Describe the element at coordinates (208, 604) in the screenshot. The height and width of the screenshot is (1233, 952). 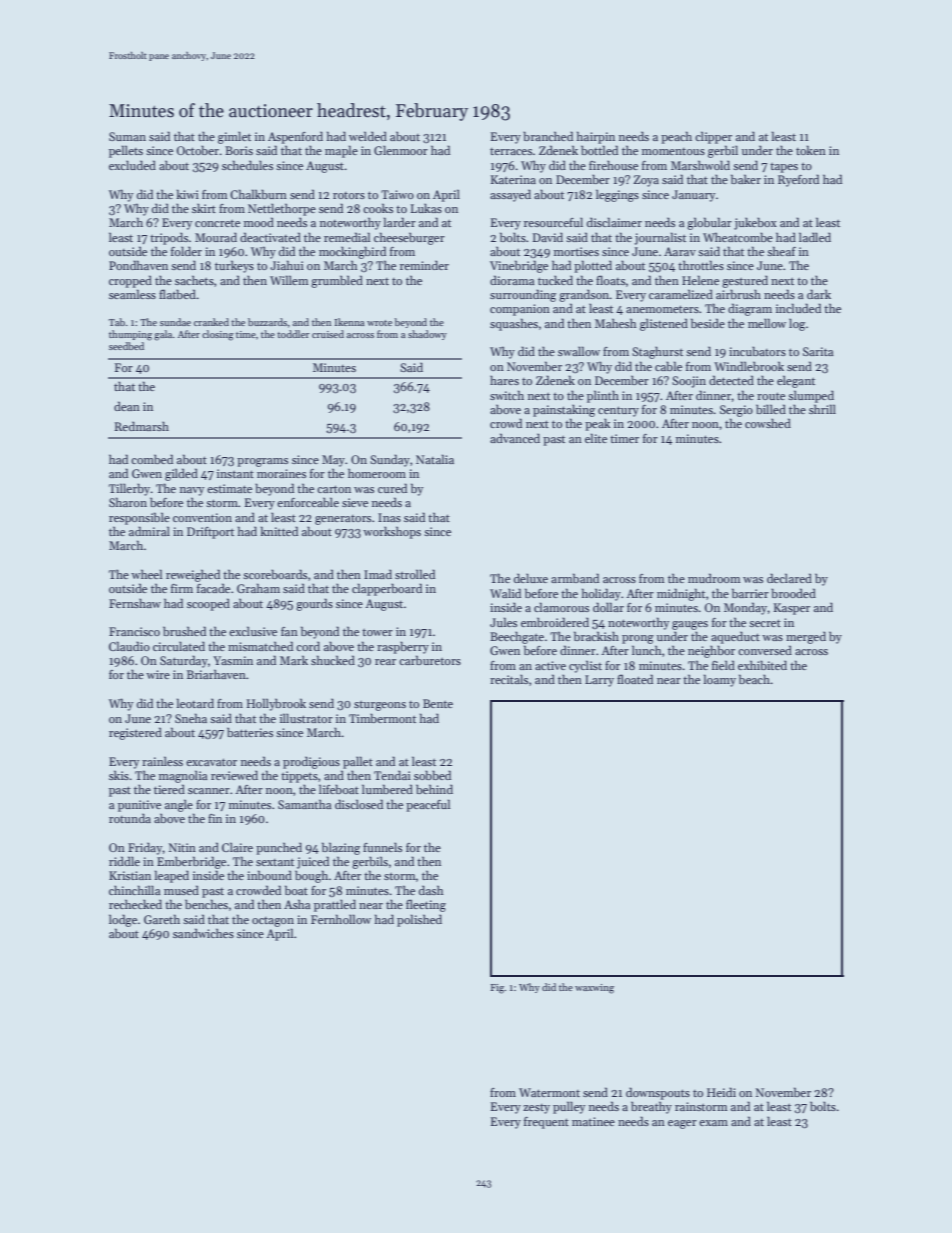
I see `scooped` at that location.
